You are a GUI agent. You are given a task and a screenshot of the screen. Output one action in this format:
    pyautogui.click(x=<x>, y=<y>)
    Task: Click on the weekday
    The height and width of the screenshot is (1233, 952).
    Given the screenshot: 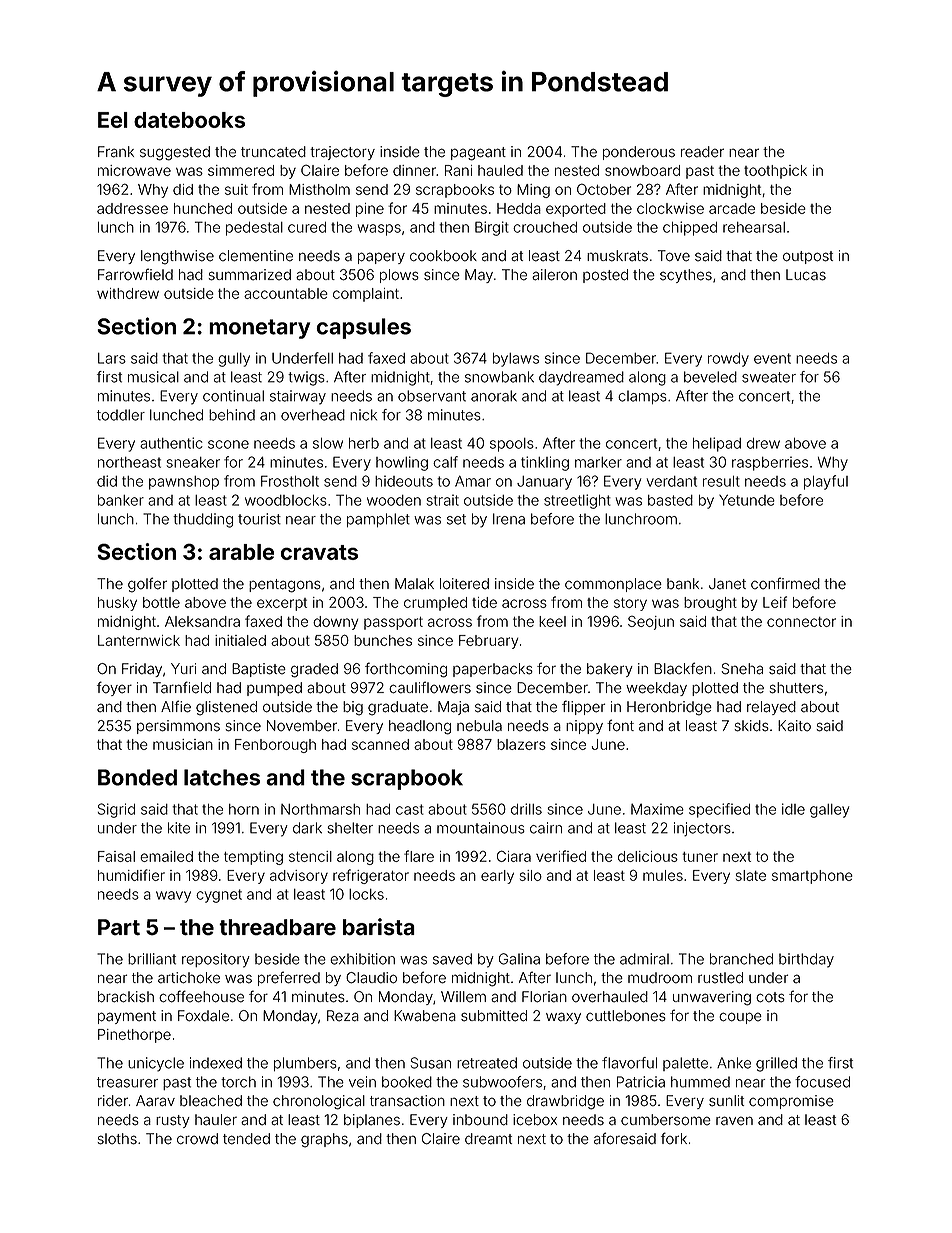 What is the action you would take?
    pyautogui.click(x=656, y=689)
